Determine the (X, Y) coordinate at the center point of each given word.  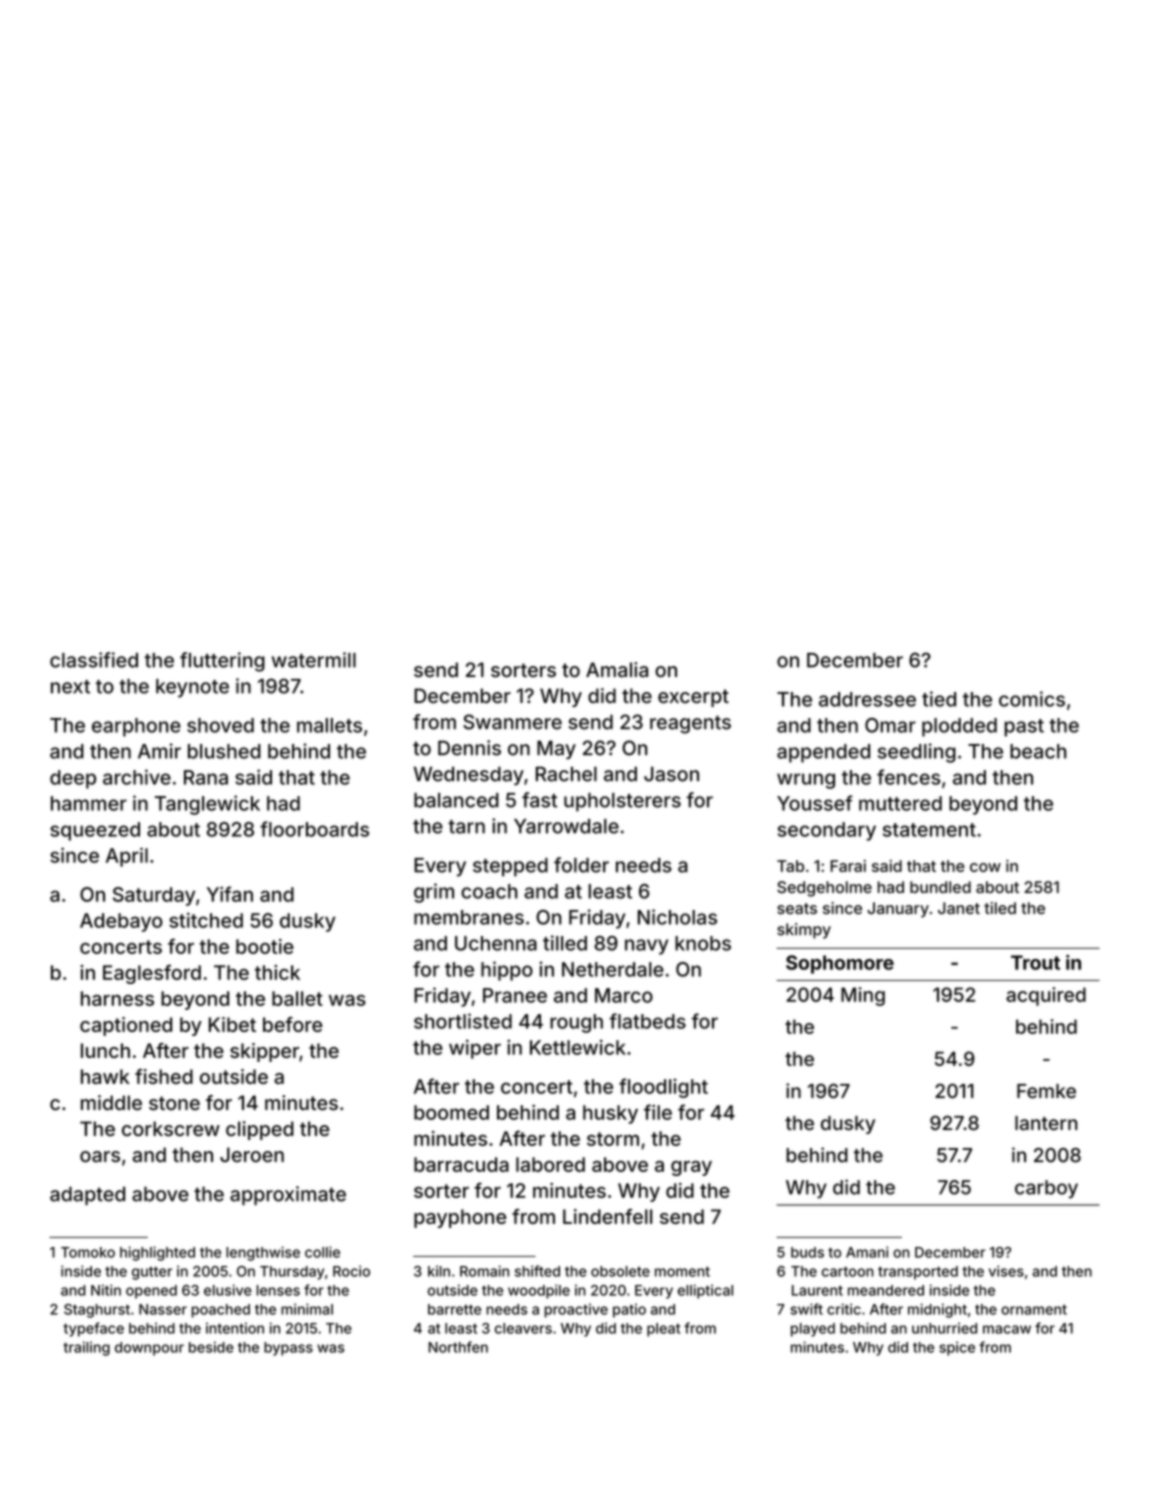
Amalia (617, 670)
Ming (863, 996)
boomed (451, 1112)
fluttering (222, 662)
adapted (87, 1195)
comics (1032, 699)
